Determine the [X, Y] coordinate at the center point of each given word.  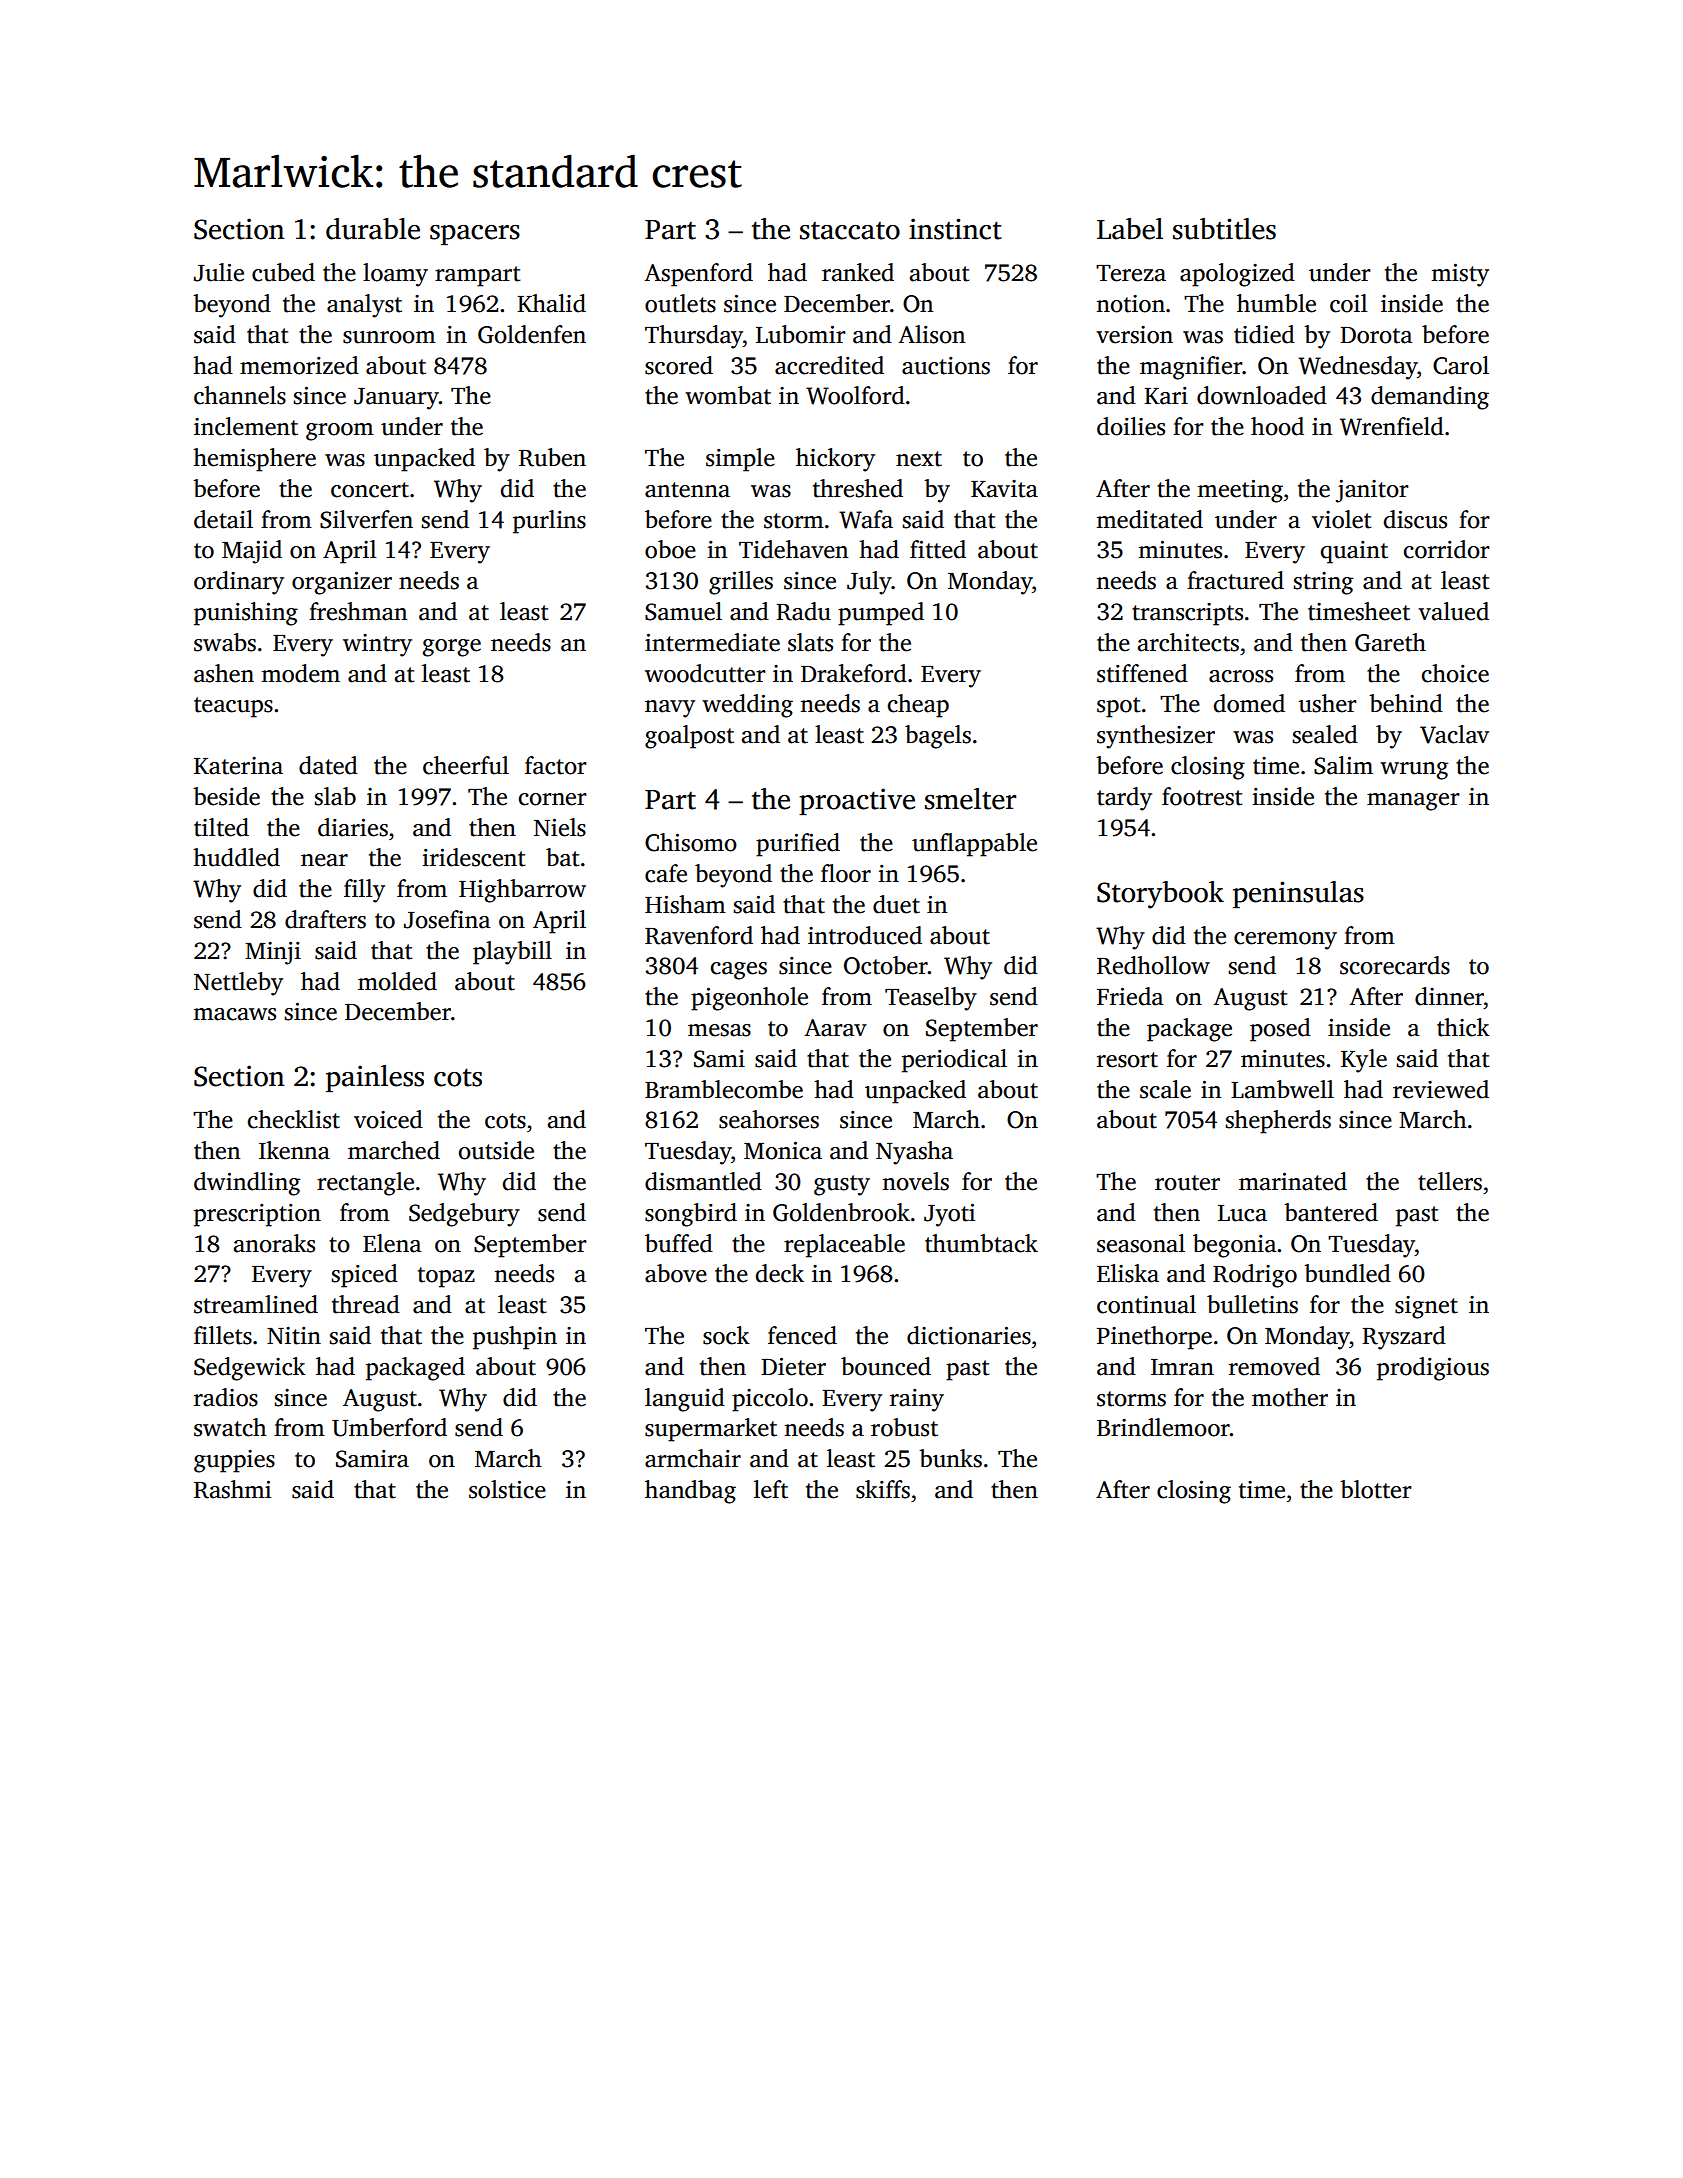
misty [1460, 275]
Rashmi [232, 1489]
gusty [842, 1185]
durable [373, 229]
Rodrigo [1255, 1276]
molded [397, 981]
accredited [829, 365]
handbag [690, 1492]
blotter [1376, 1489]
